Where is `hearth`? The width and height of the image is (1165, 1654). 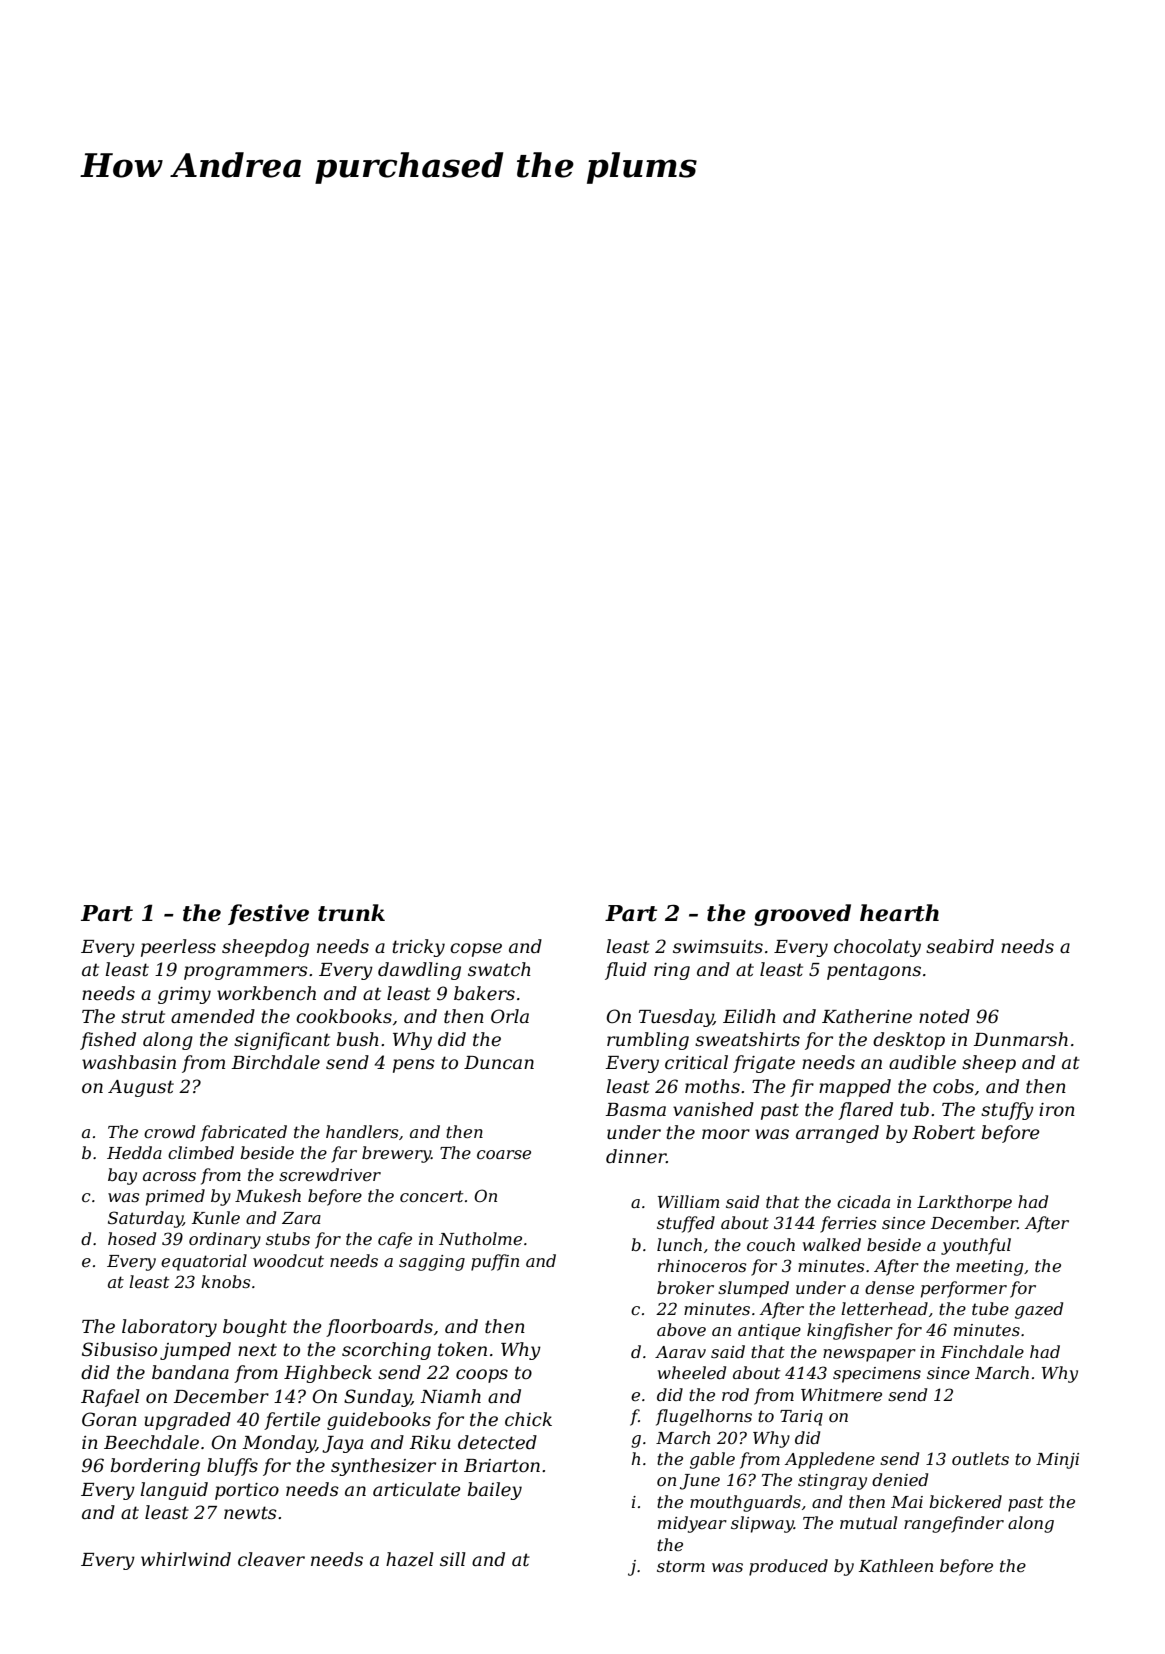 hearth is located at coordinates (899, 913).
